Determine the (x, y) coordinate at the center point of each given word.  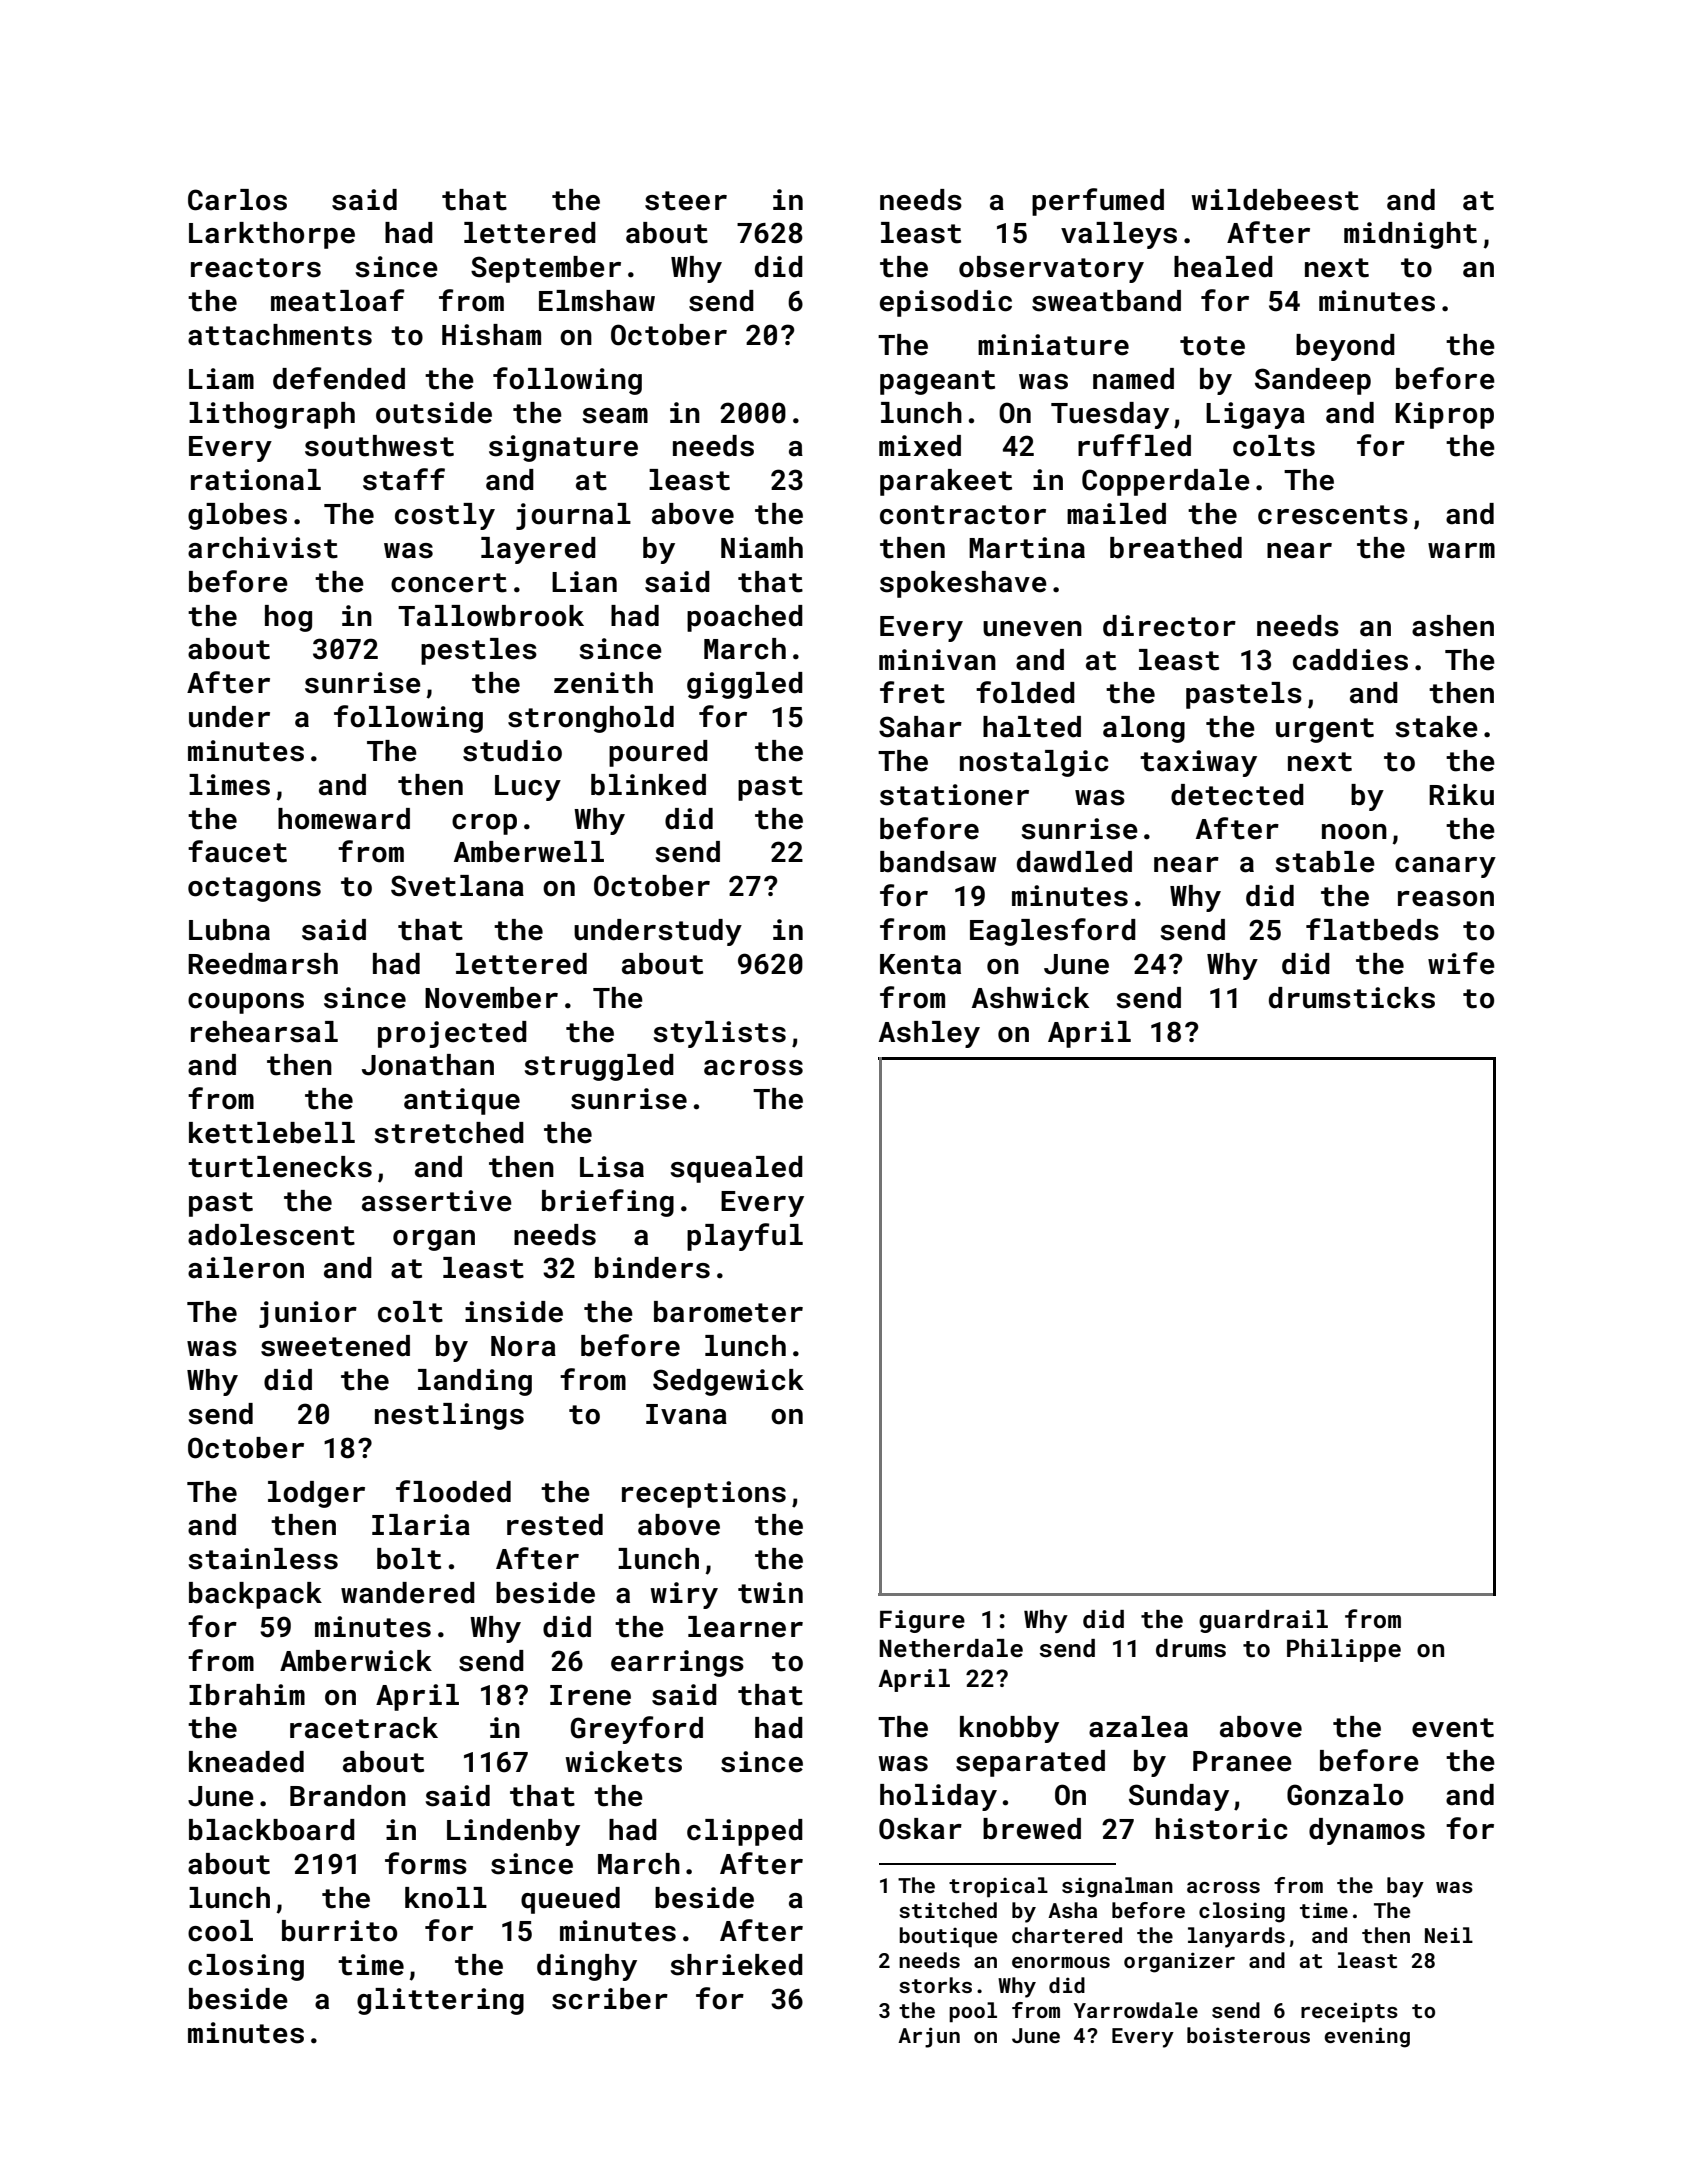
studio (512, 751)
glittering (440, 2001)
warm (1461, 551)
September (546, 269)
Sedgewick (728, 1382)
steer (686, 201)
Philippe (1344, 1650)
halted (1032, 727)
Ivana (686, 1414)
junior (308, 1314)
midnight (1410, 235)
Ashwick (1030, 998)
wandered (408, 1593)
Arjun (929, 2037)
